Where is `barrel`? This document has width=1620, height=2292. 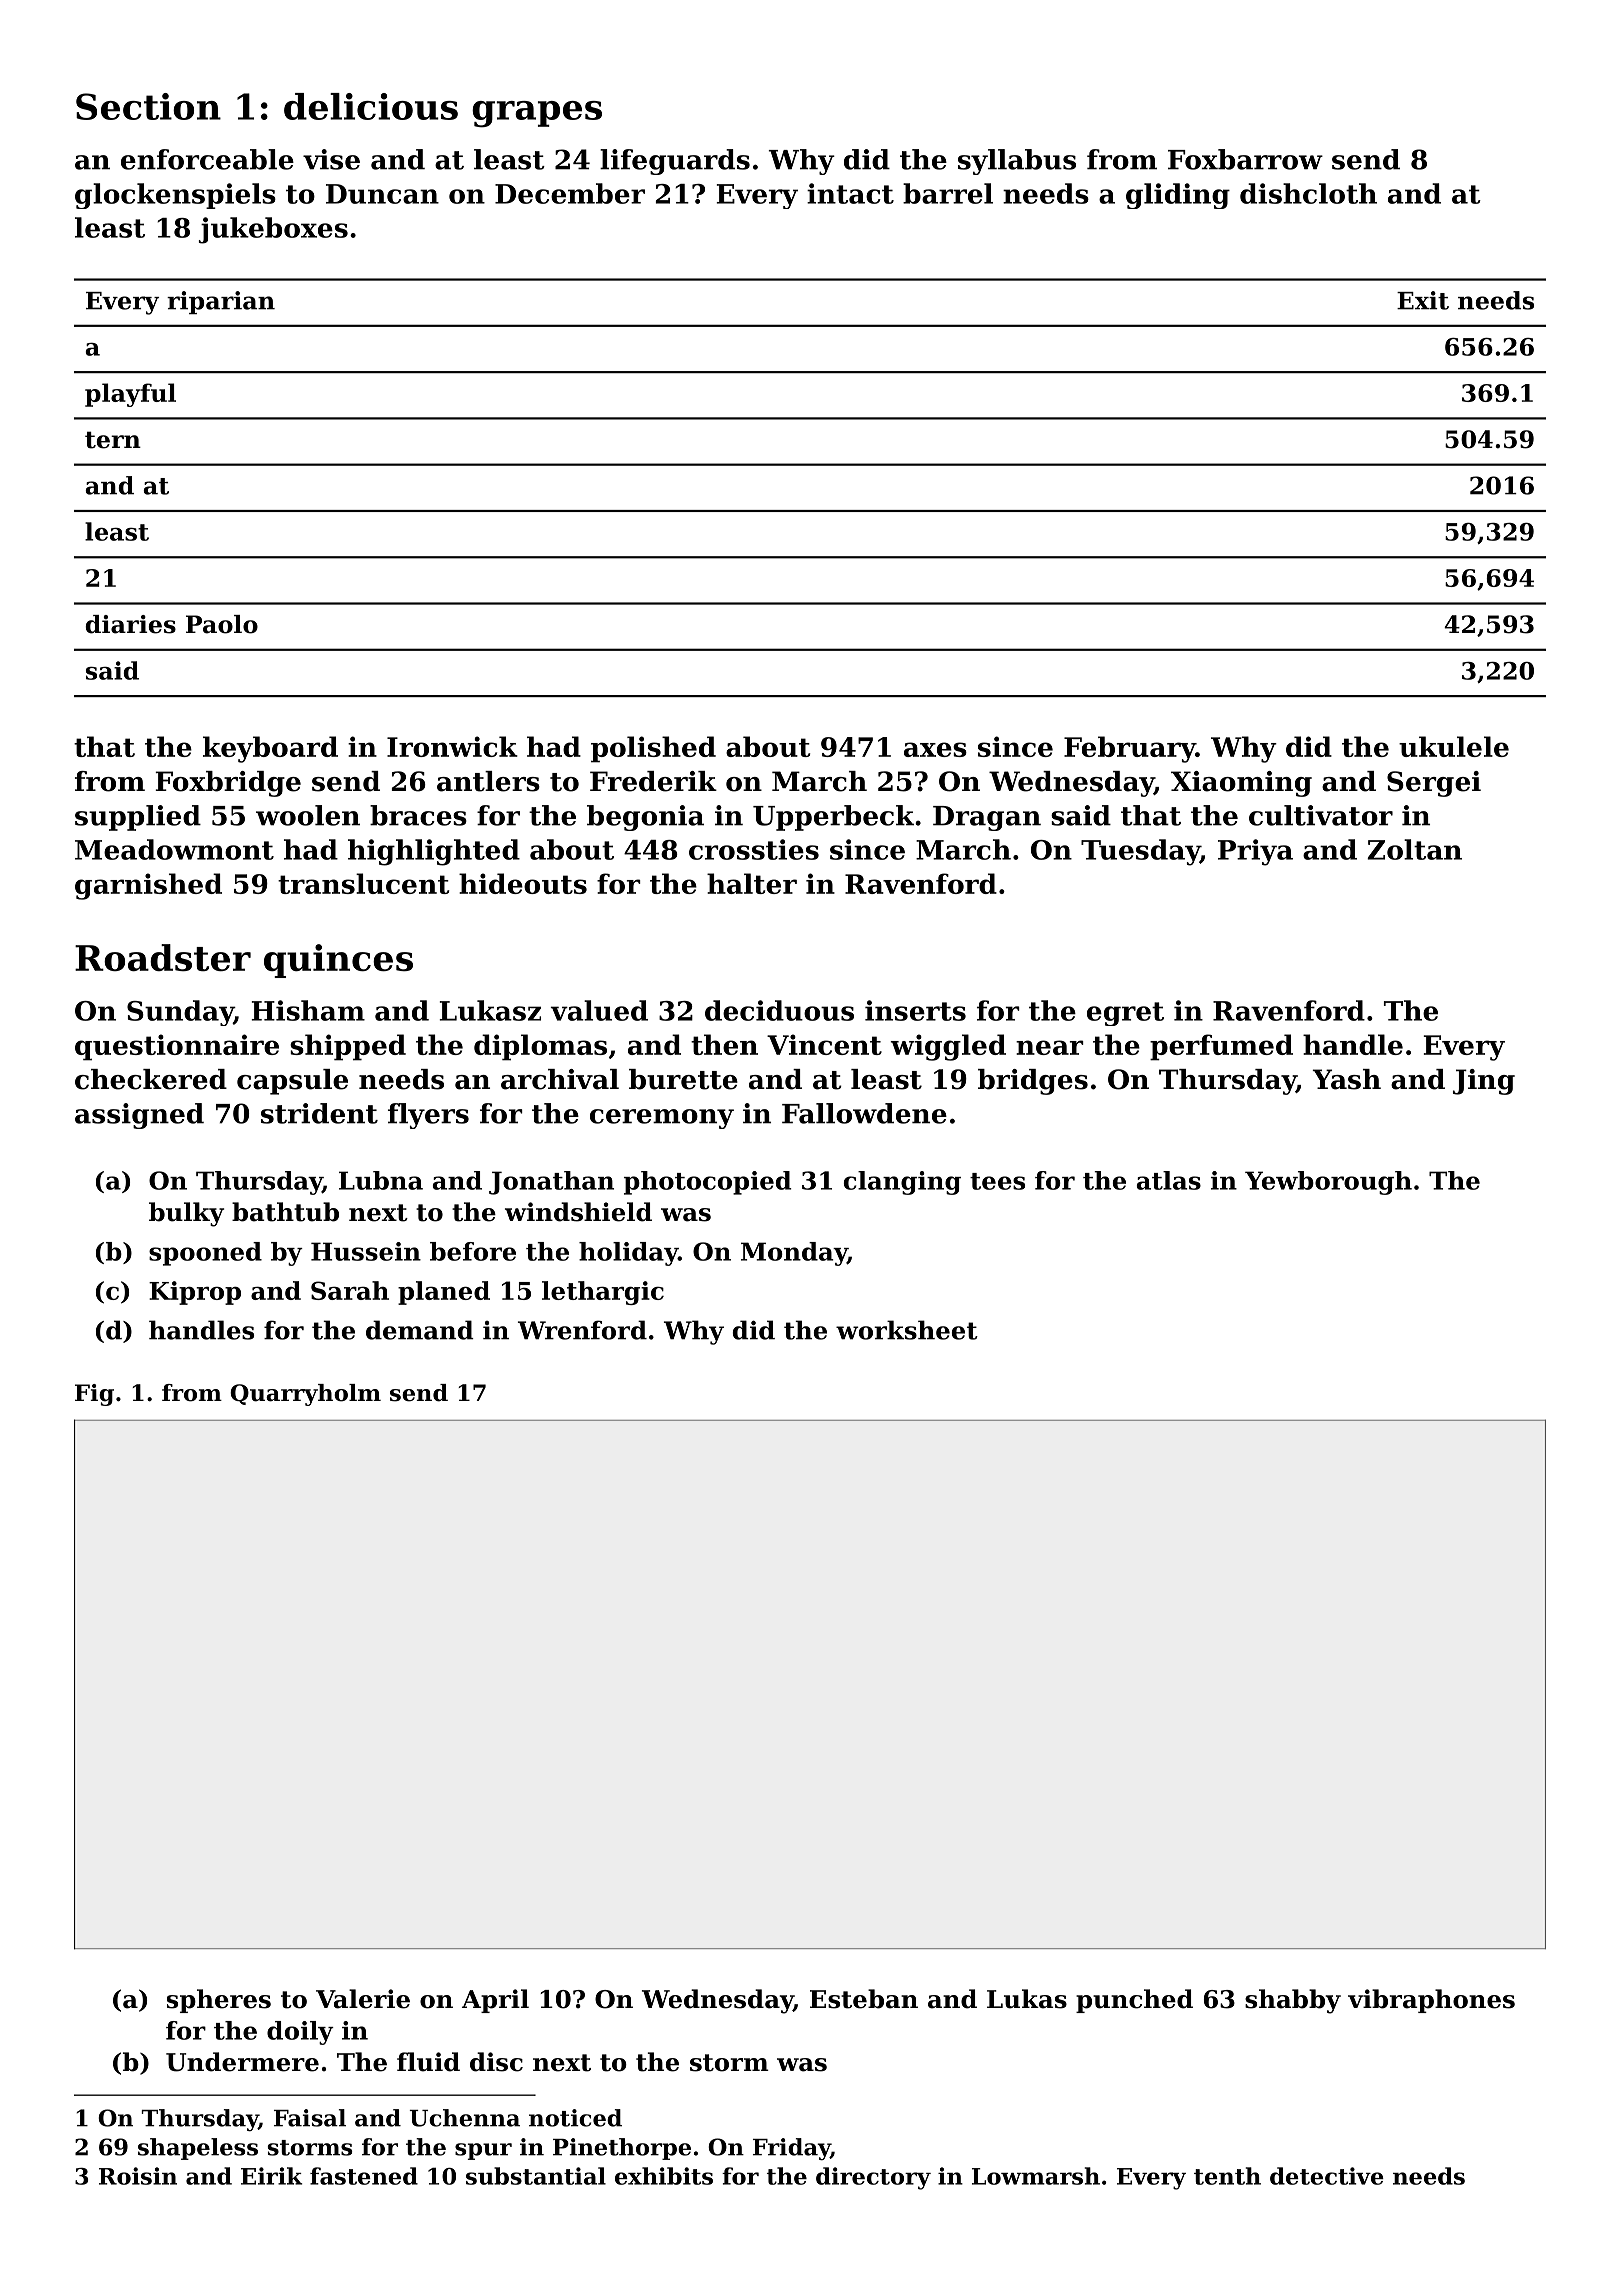 barrel is located at coordinates (948, 193).
